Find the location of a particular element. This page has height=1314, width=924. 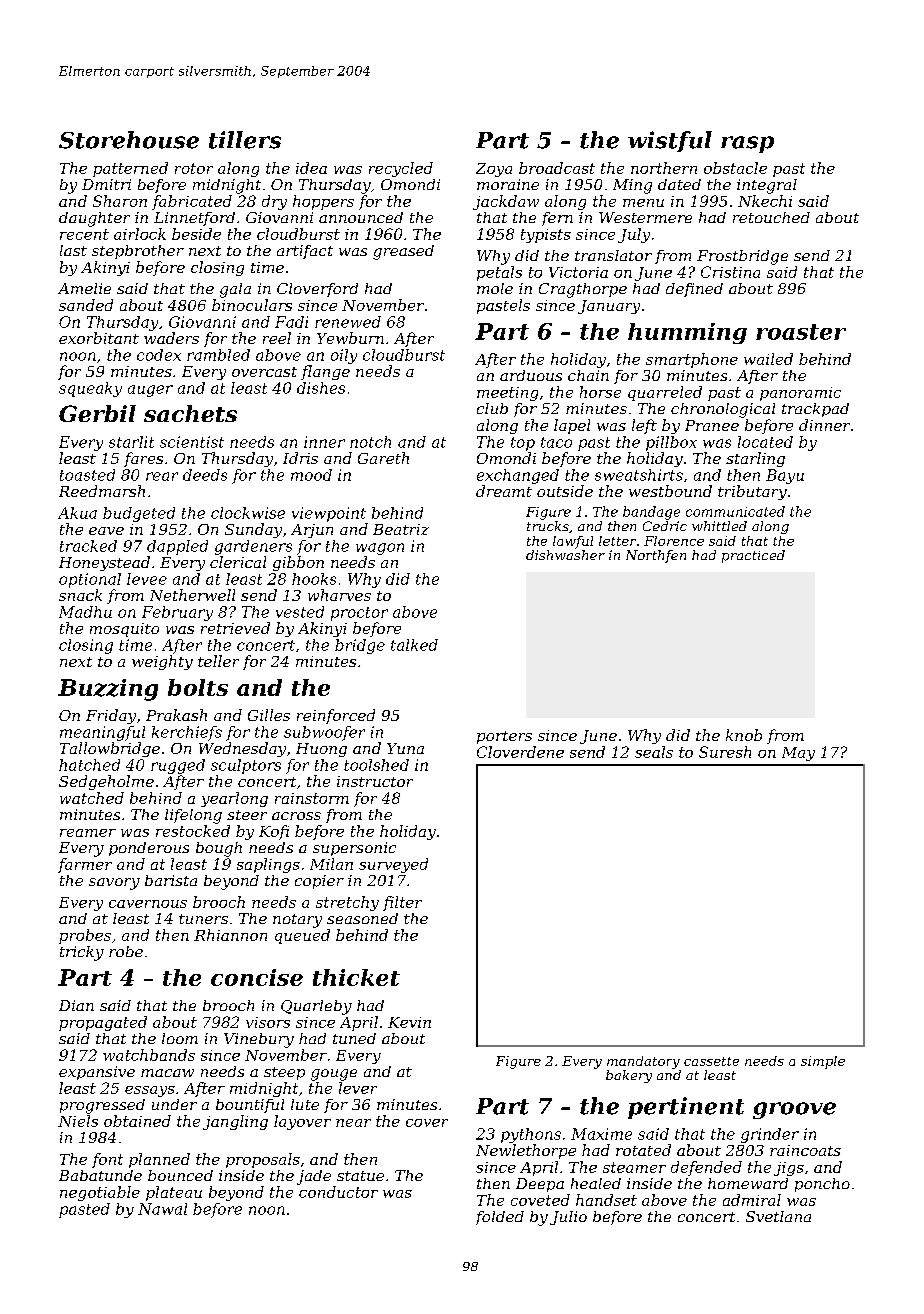

Dmitri is located at coordinates (106, 184).
